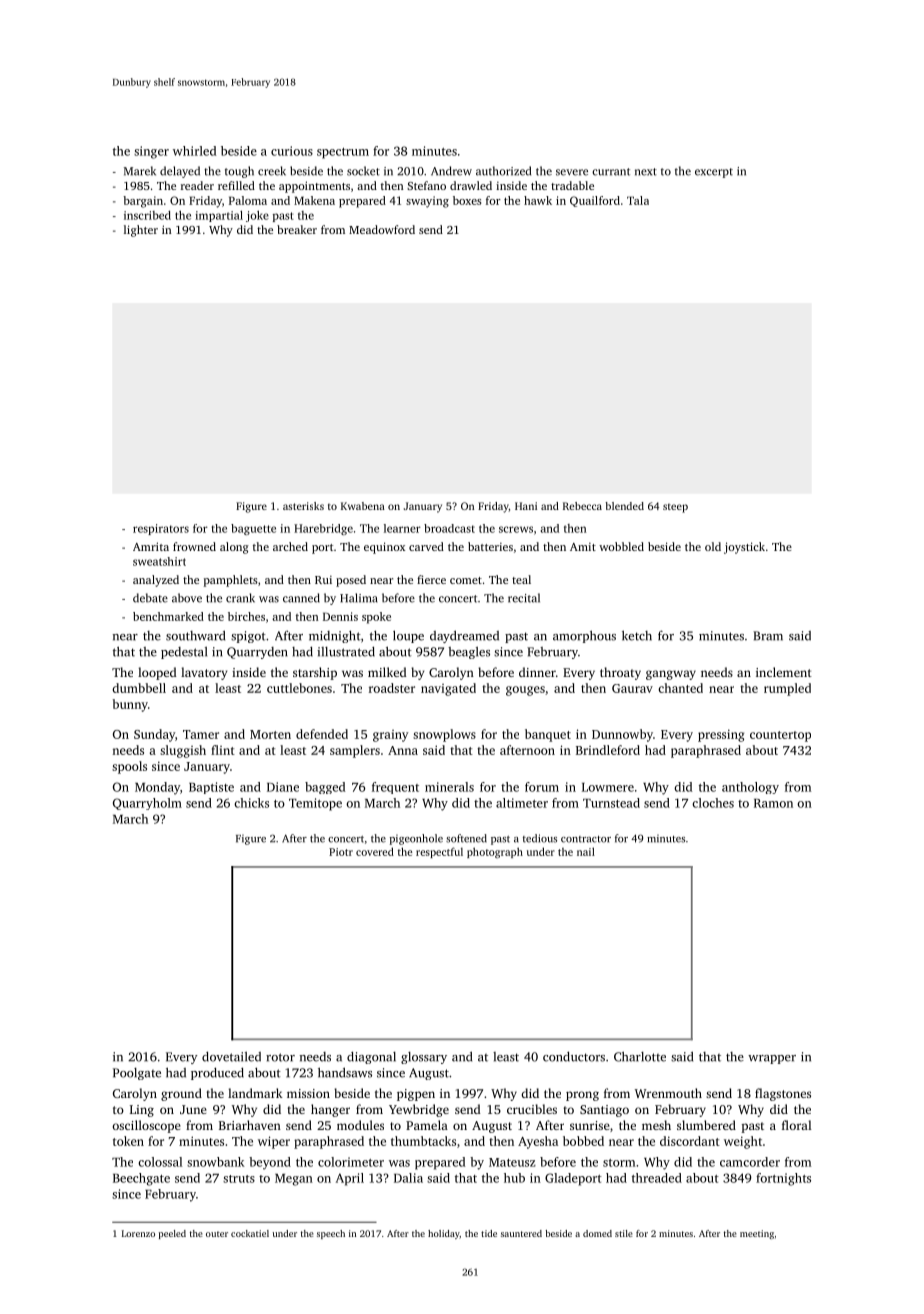 This screenshot has width=924, height=1314. What do you see at coordinates (444, 1234) in the screenshot?
I see `holiday` at bounding box center [444, 1234].
